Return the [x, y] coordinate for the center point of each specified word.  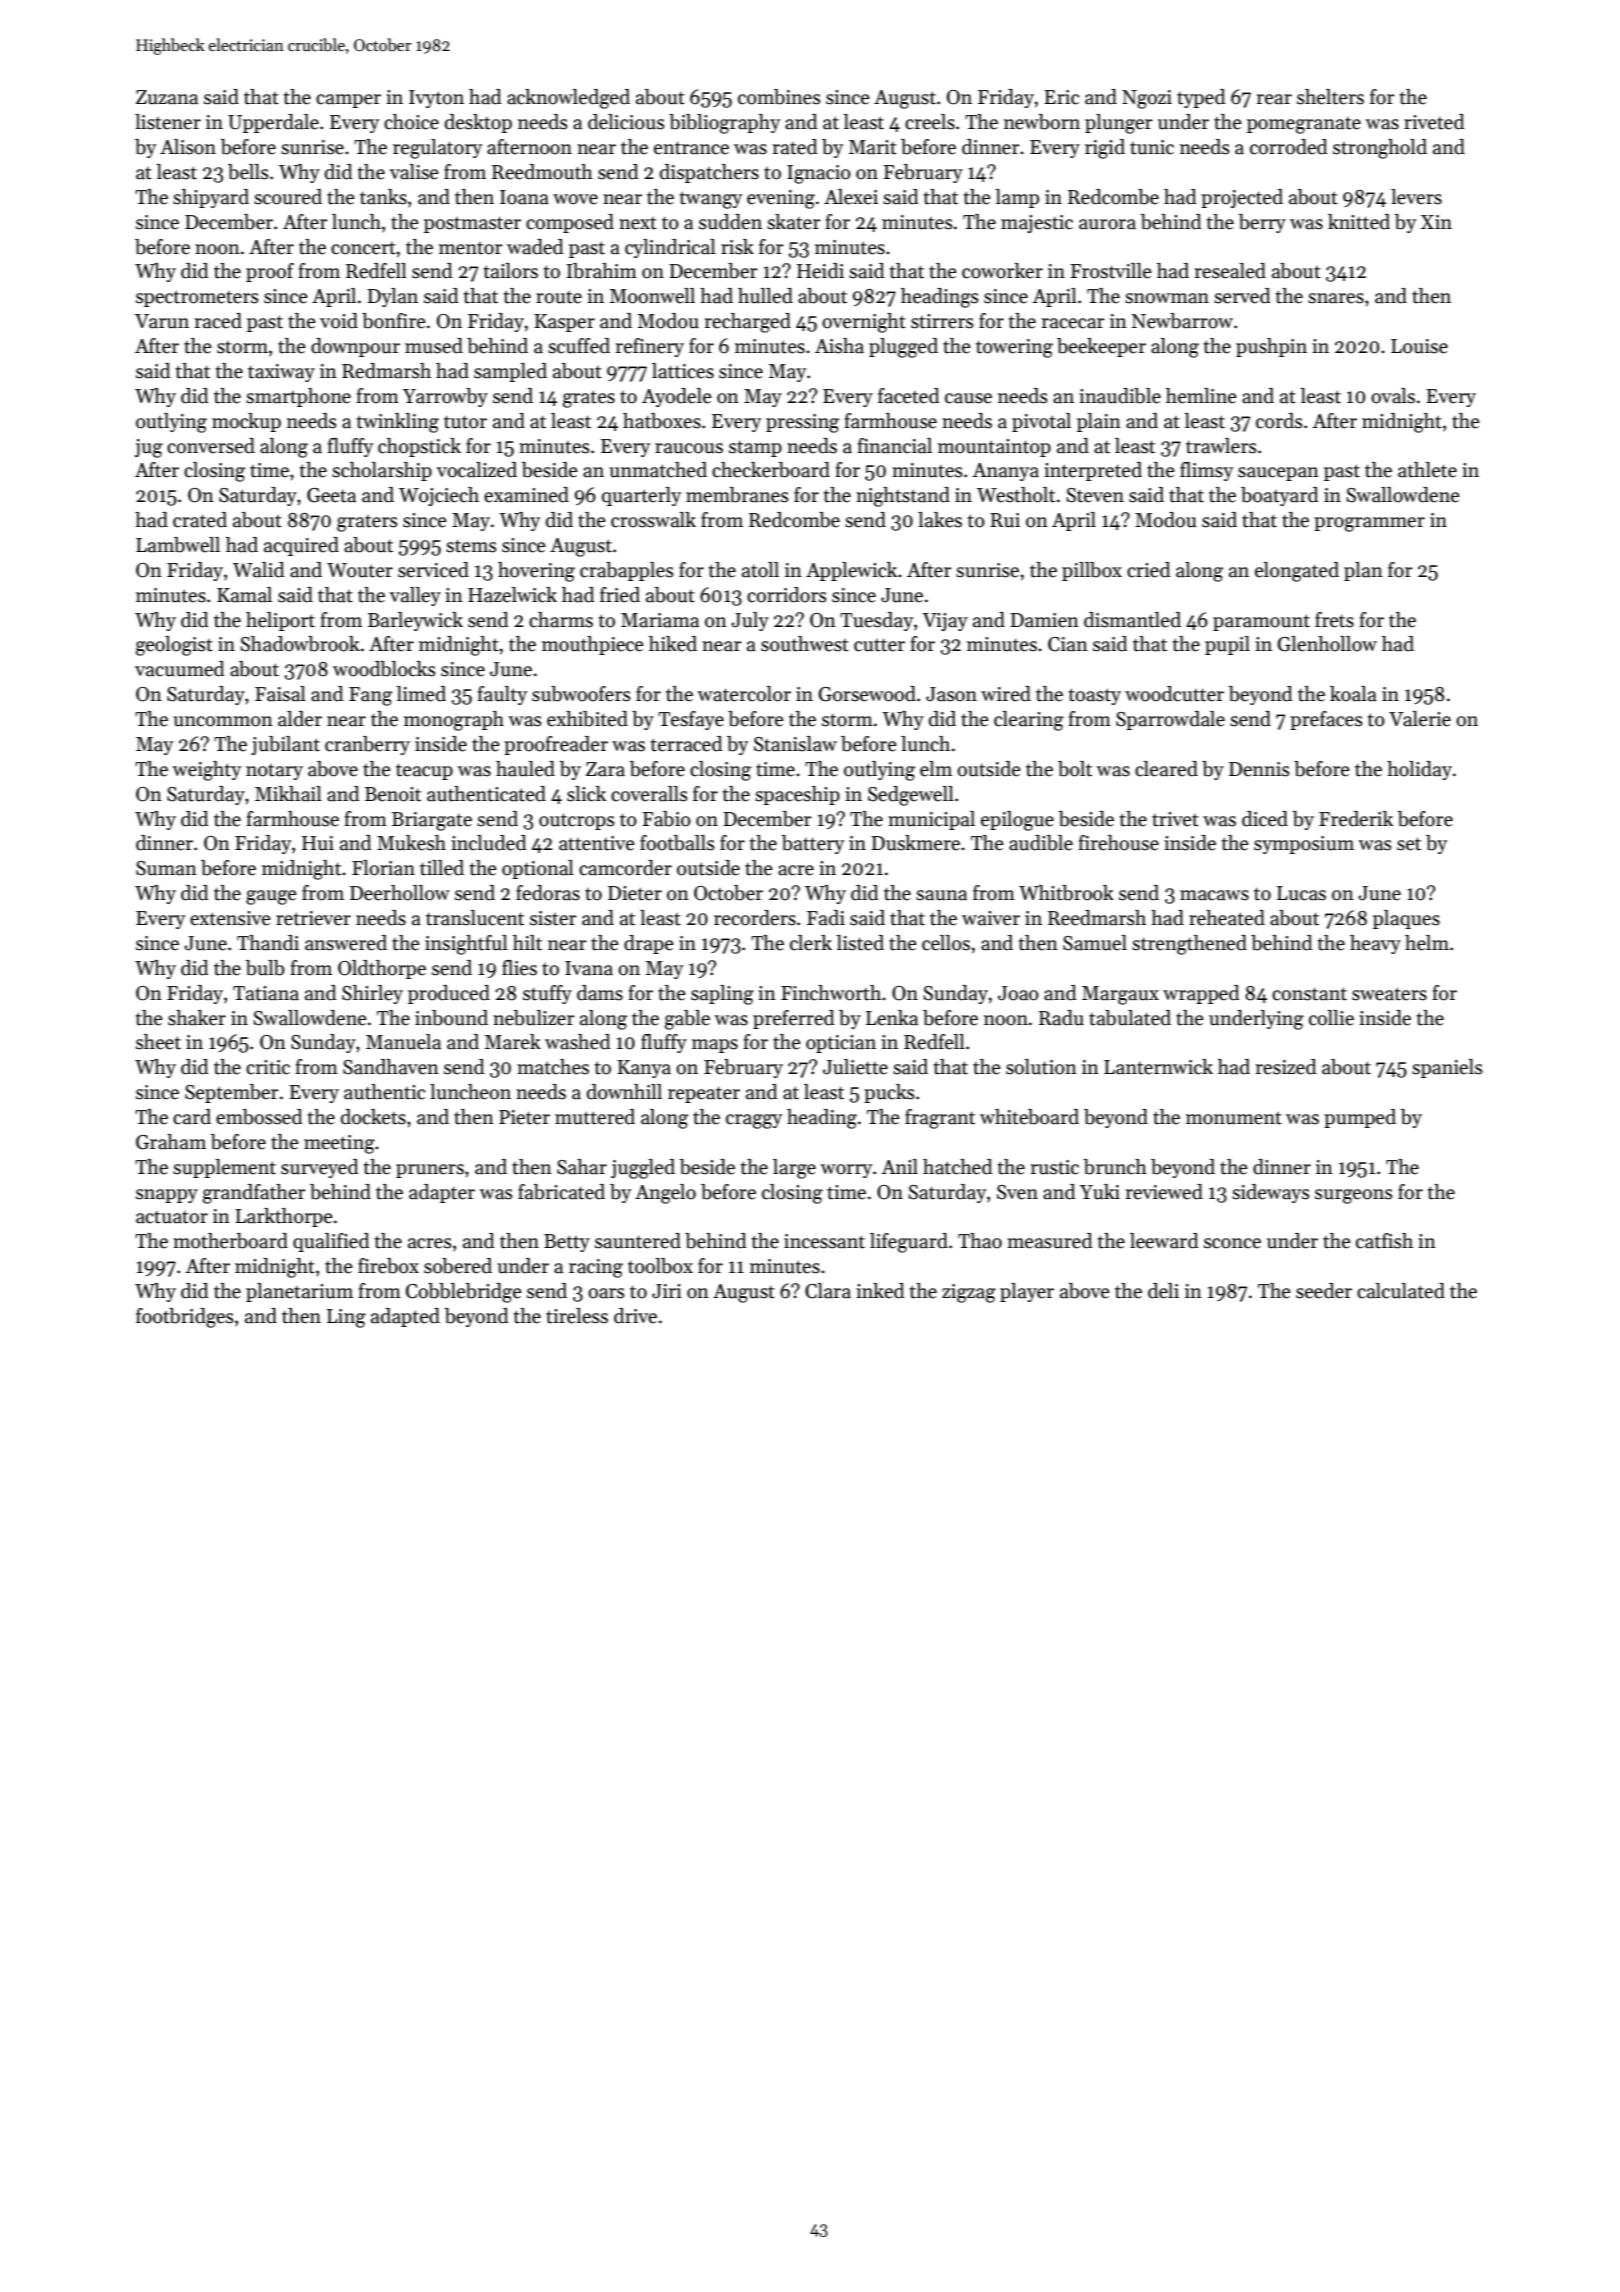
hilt [527, 943]
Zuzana [167, 97]
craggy [754, 1121]
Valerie [1420, 719]
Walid [259, 570]
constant [1309, 994]
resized [1286, 1067]
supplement [224, 1168]
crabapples [627, 571]
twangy [711, 200]
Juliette [855, 1067]
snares [1336, 298]
